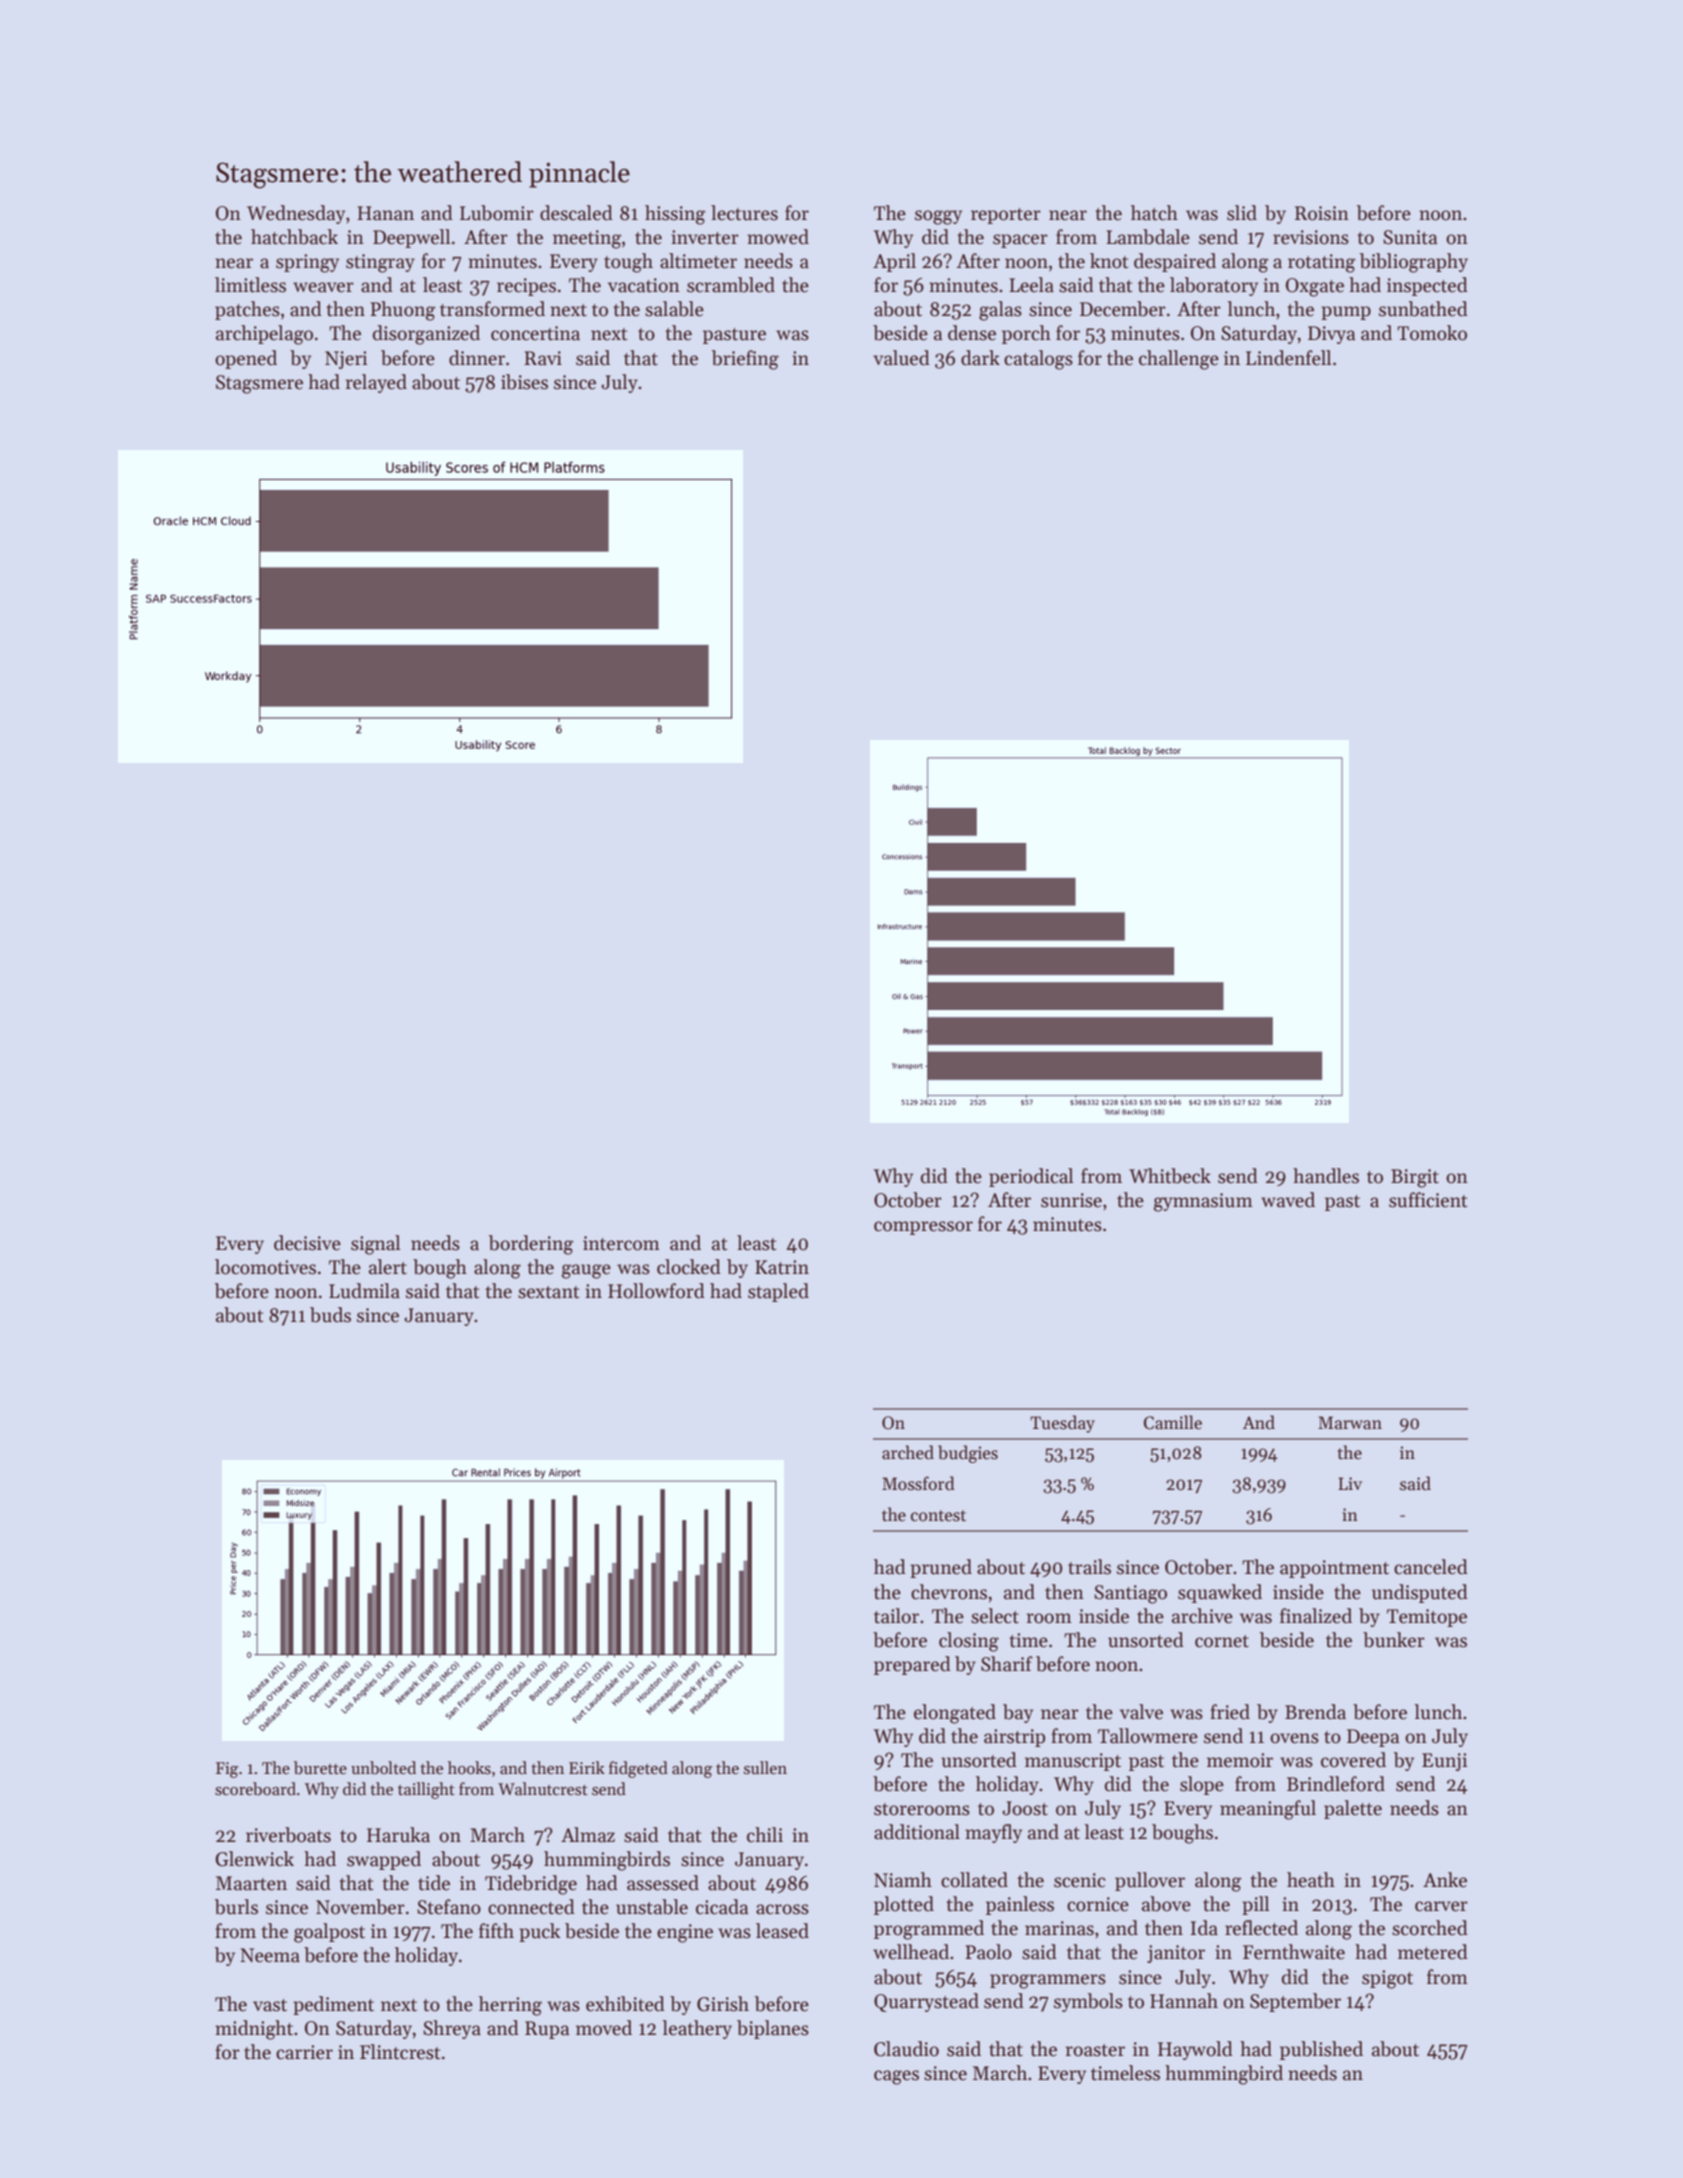 Image resolution: width=1683 pixels, height=2178 pixels. What do you see at coordinates (524, 382) in the screenshot?
I see `ibises` at bounding box center [524, 382].
